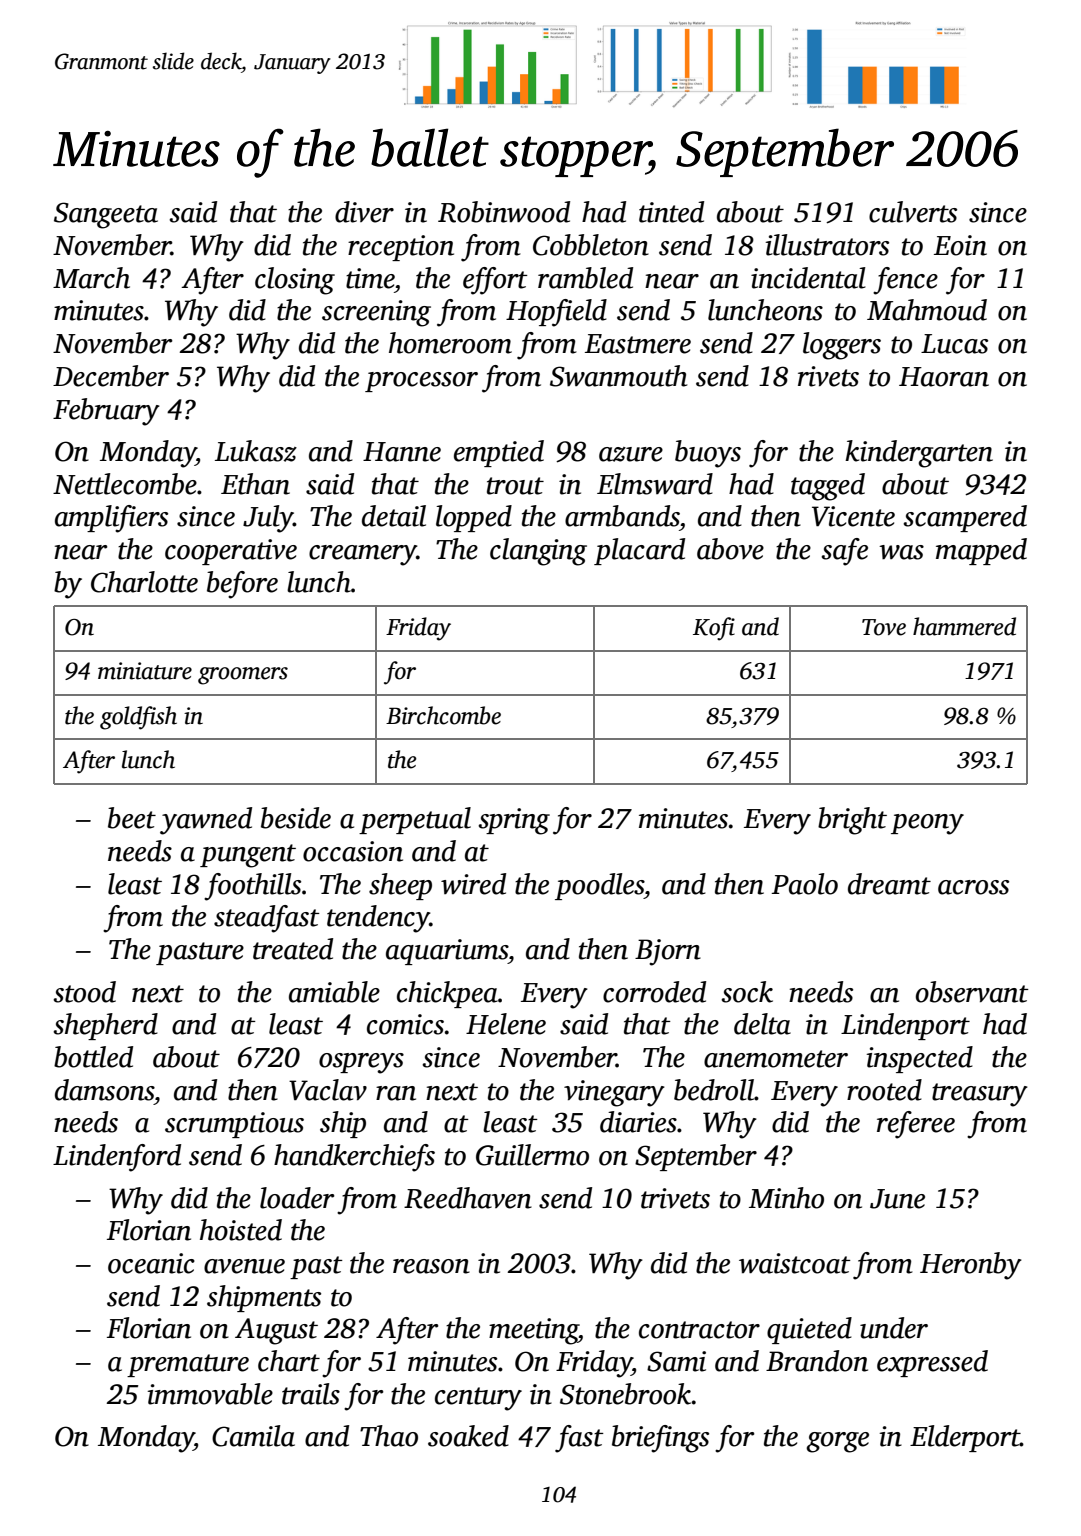  Describe the element at coordinates (473, 884) in the screenshot. I see `wired` at that location.
